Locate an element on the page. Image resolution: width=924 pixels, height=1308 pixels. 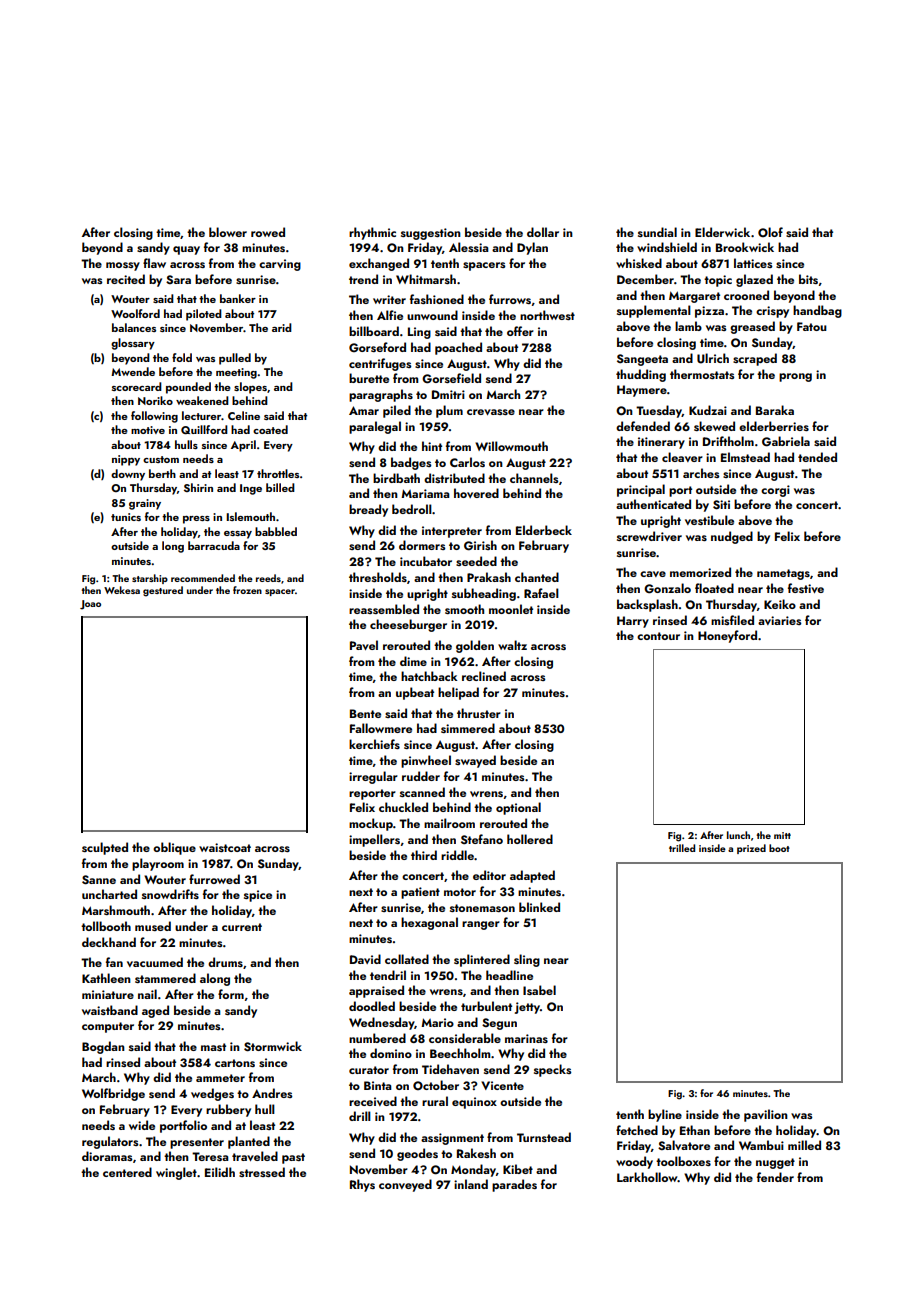
Islemouth is located at coordinates (250, 516).
